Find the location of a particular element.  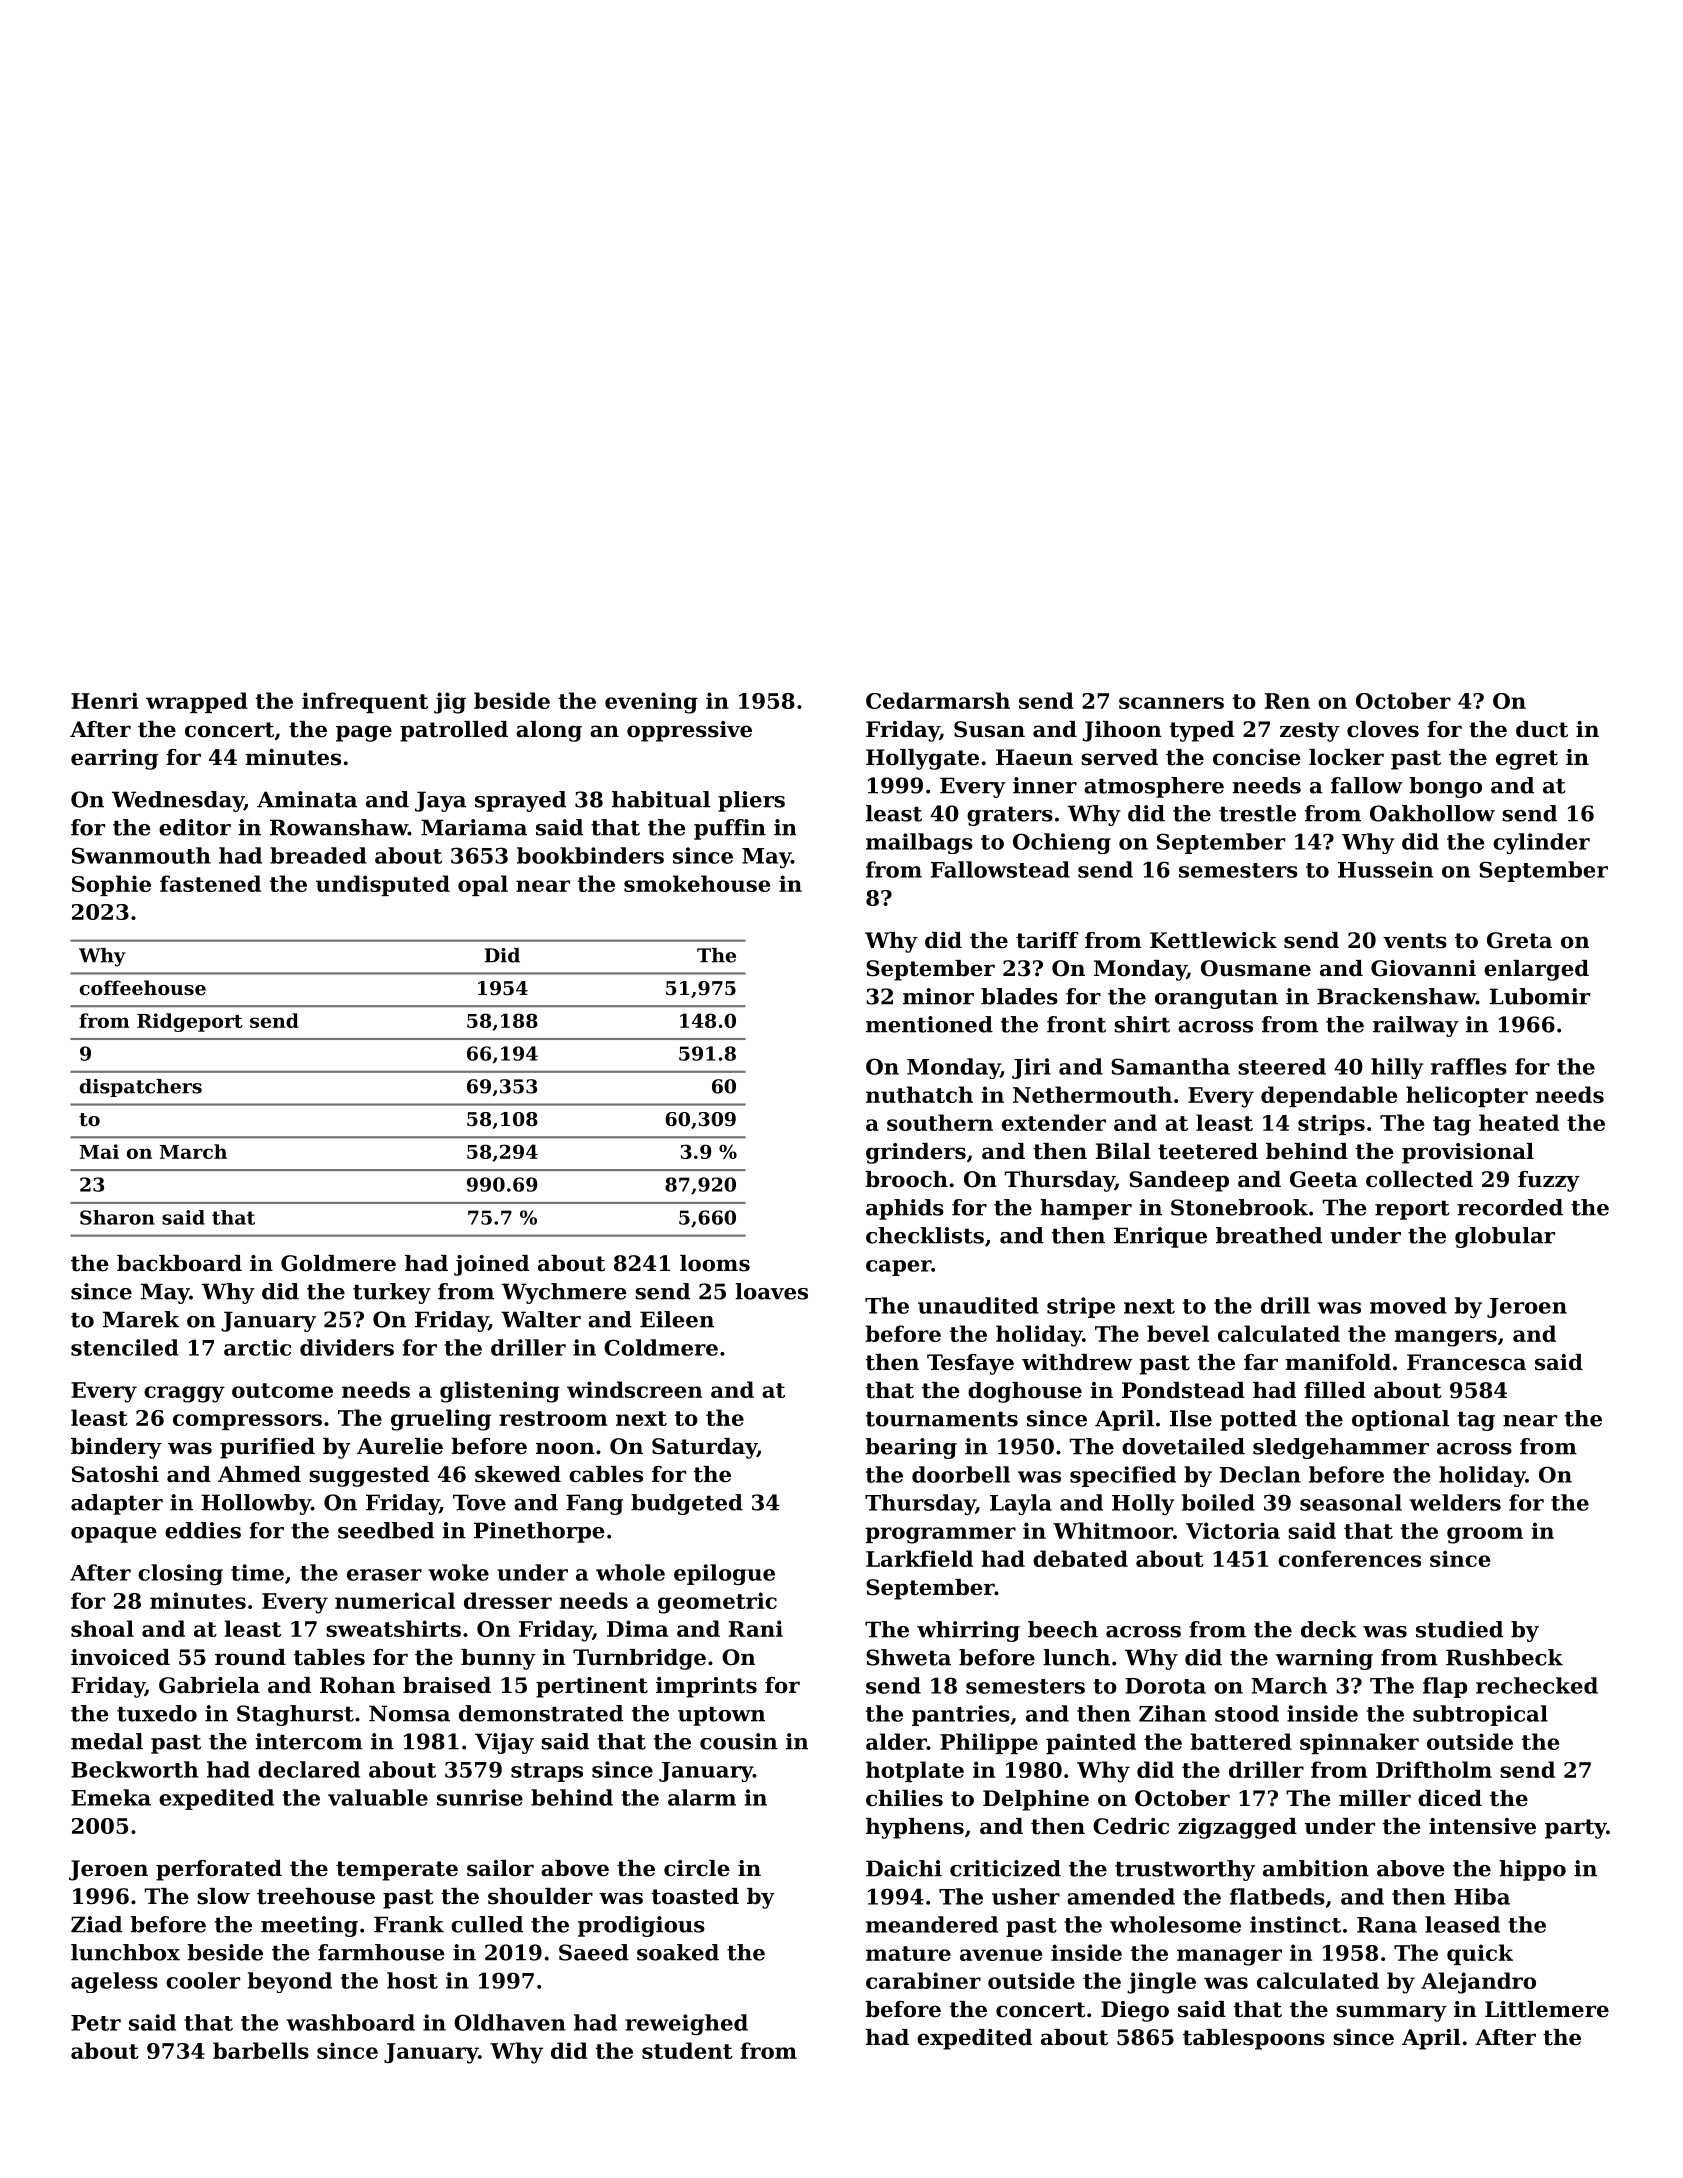

medal is located at coordinates (107, 1741).
